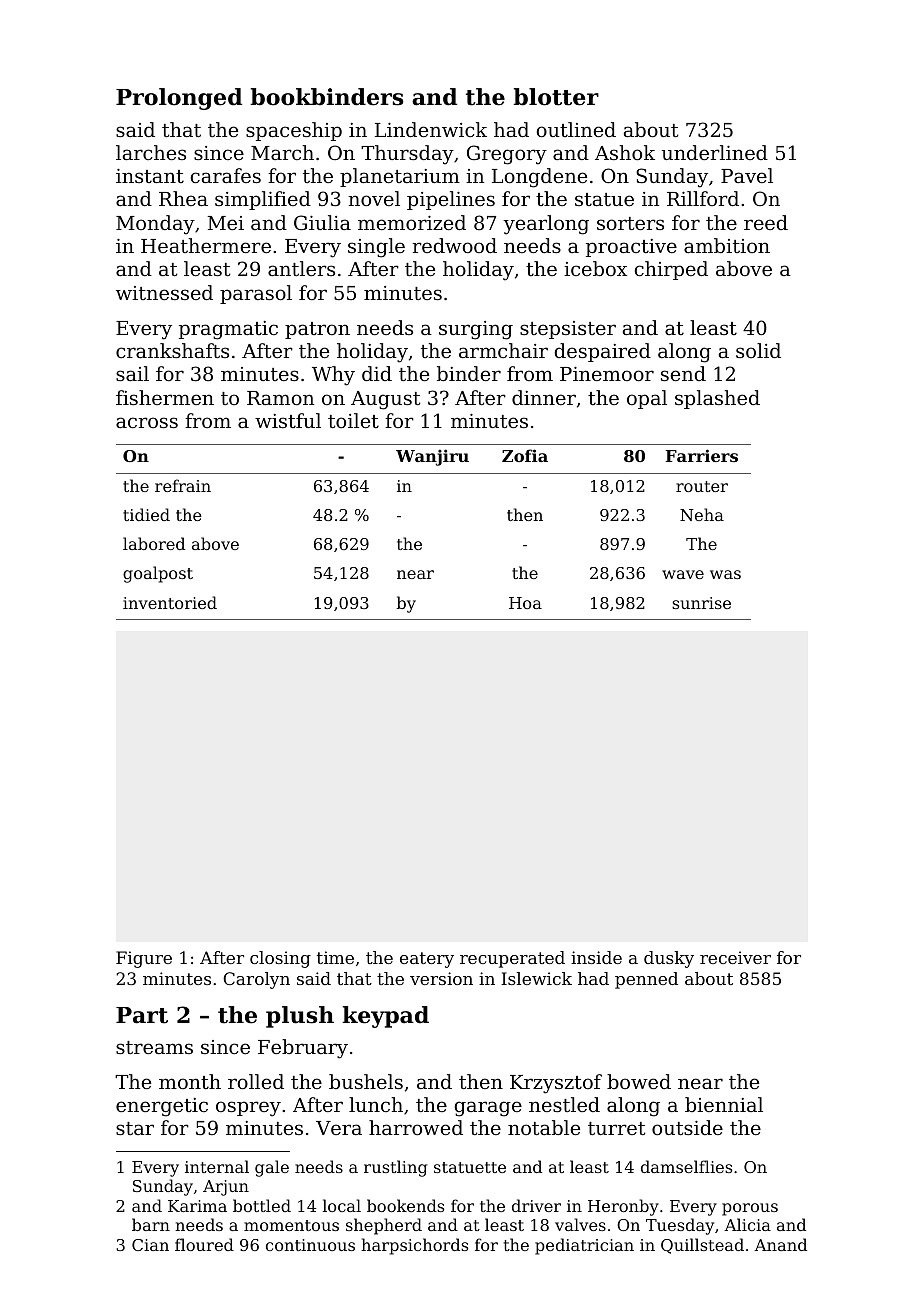 The width and height of the screenshot is (924, 1308). Describe the element at coordinates (431, 129) in the screenshot. I see `Lindenwick` at that location.
